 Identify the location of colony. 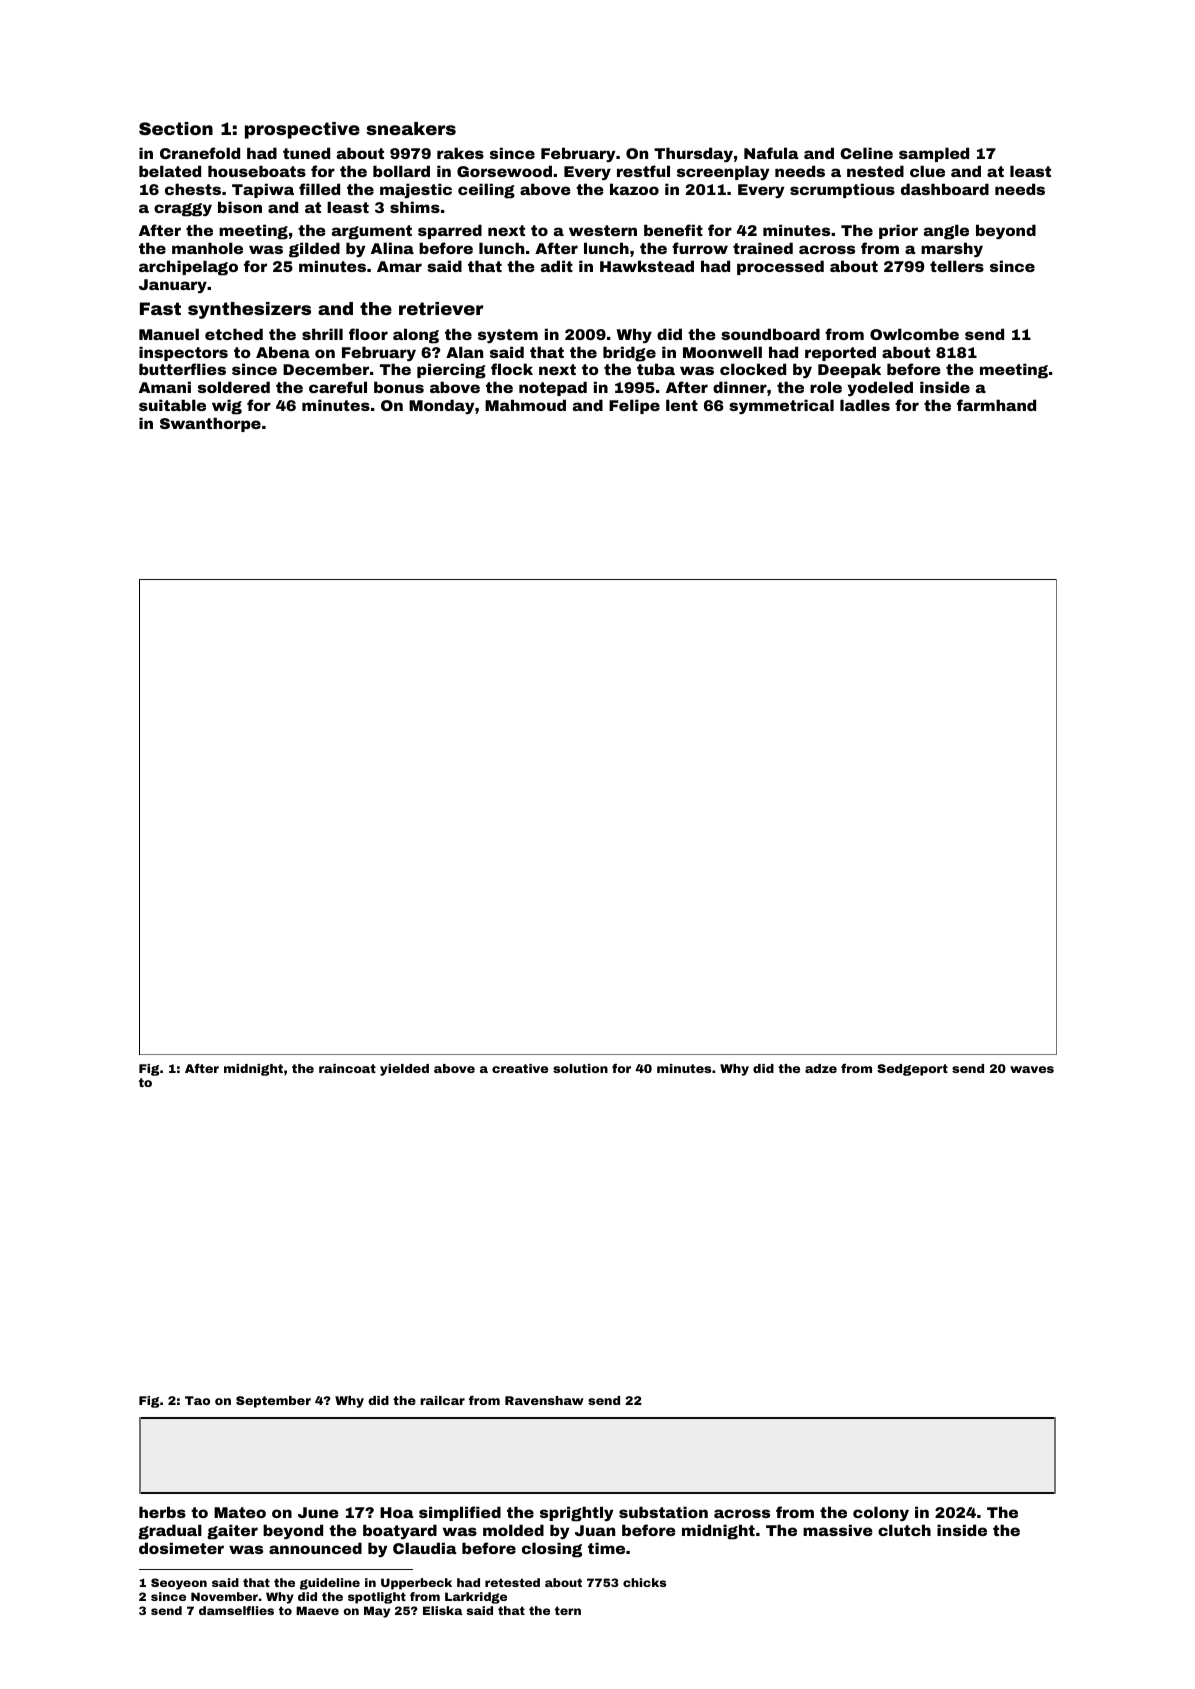
(881, 1513).
